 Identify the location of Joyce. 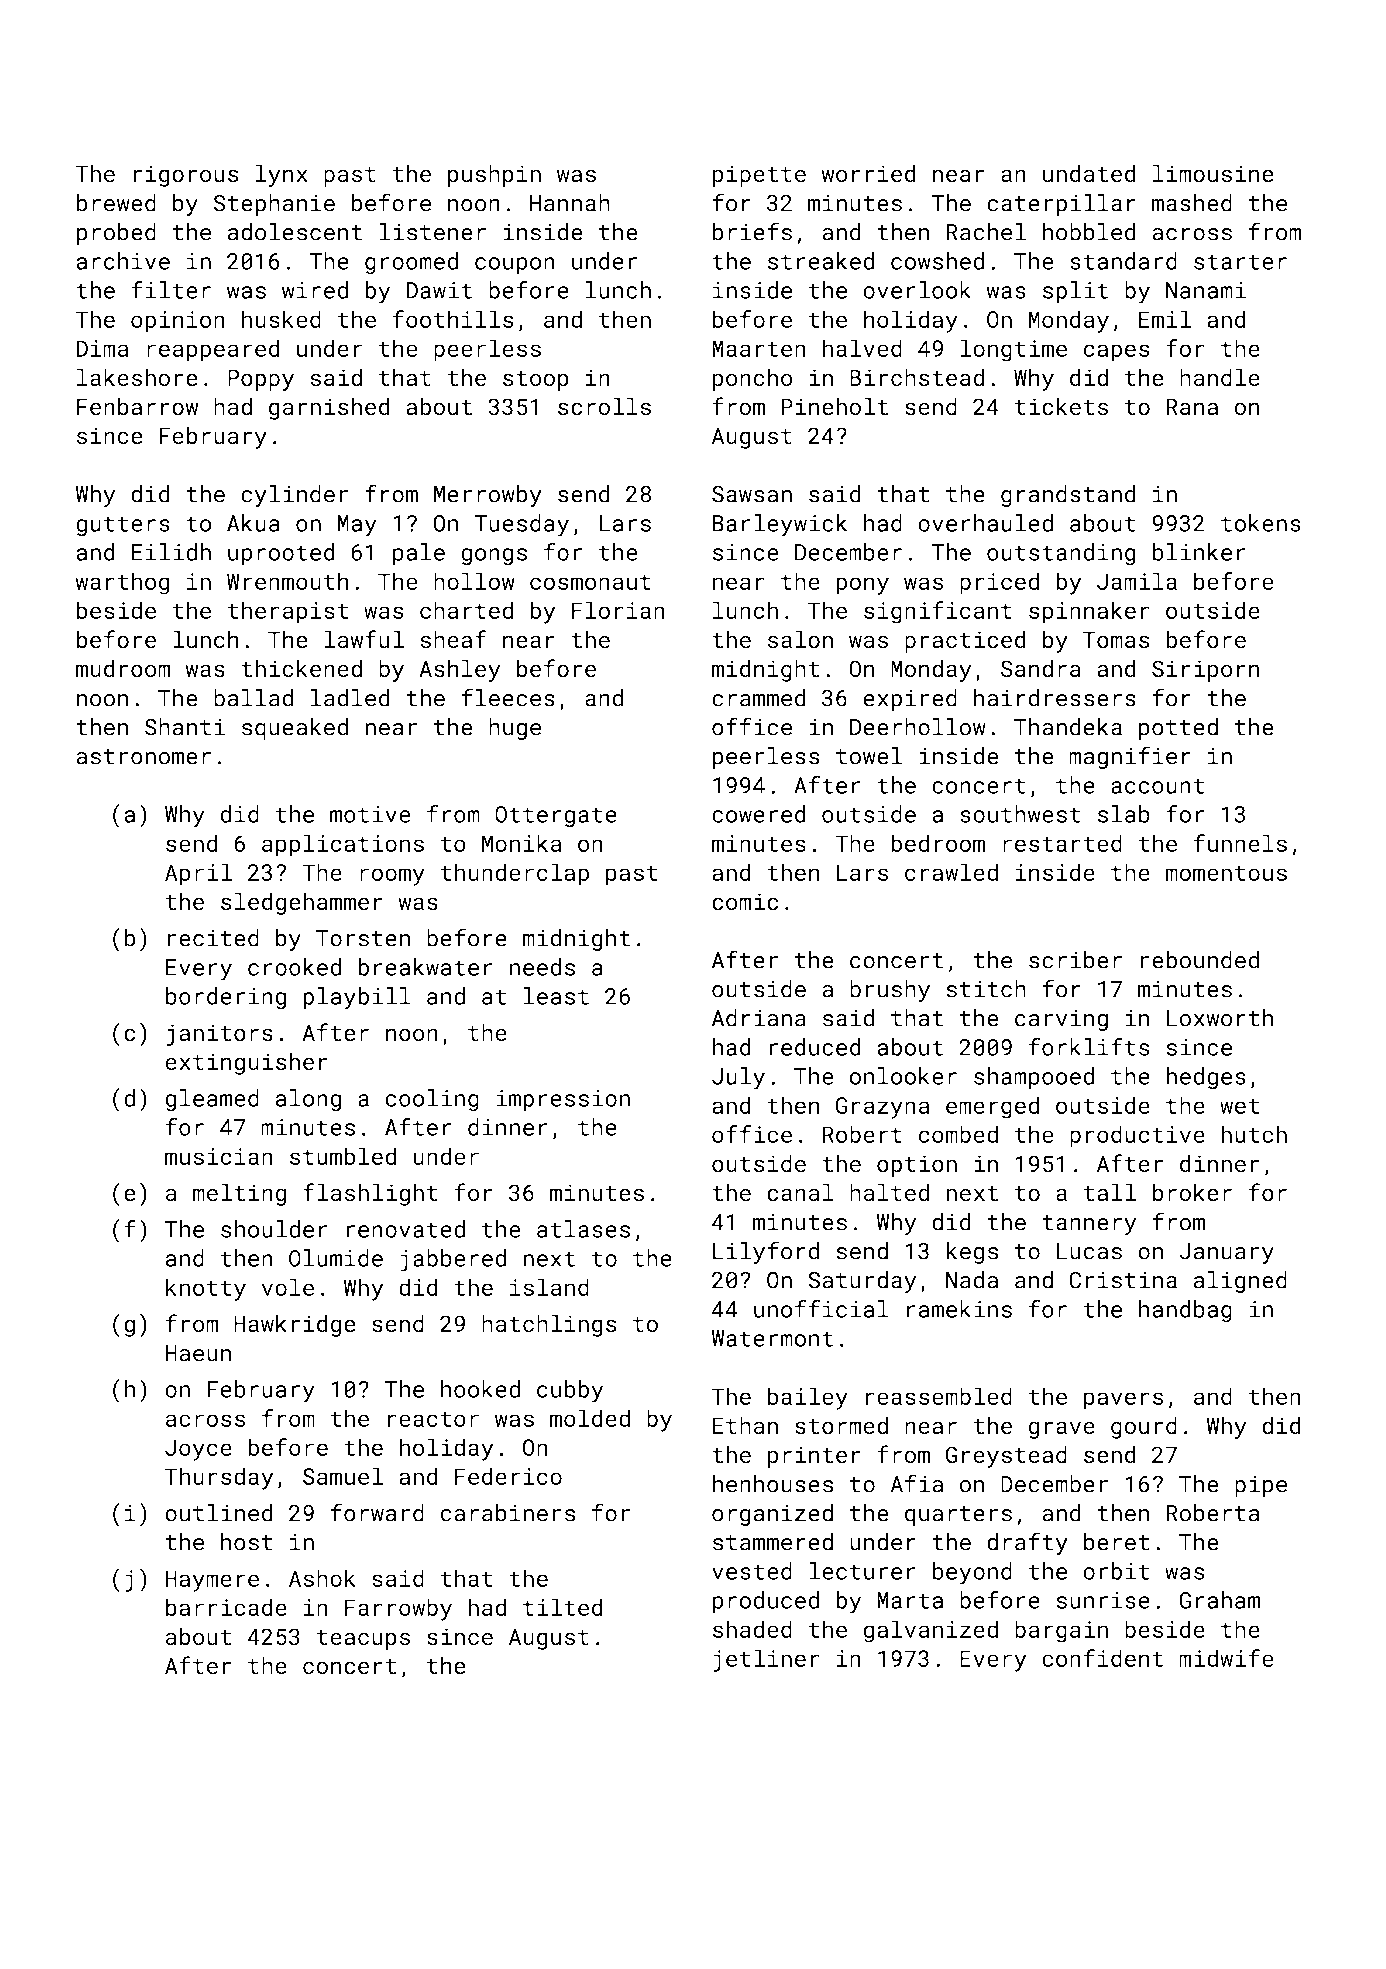
(198, 1450).
